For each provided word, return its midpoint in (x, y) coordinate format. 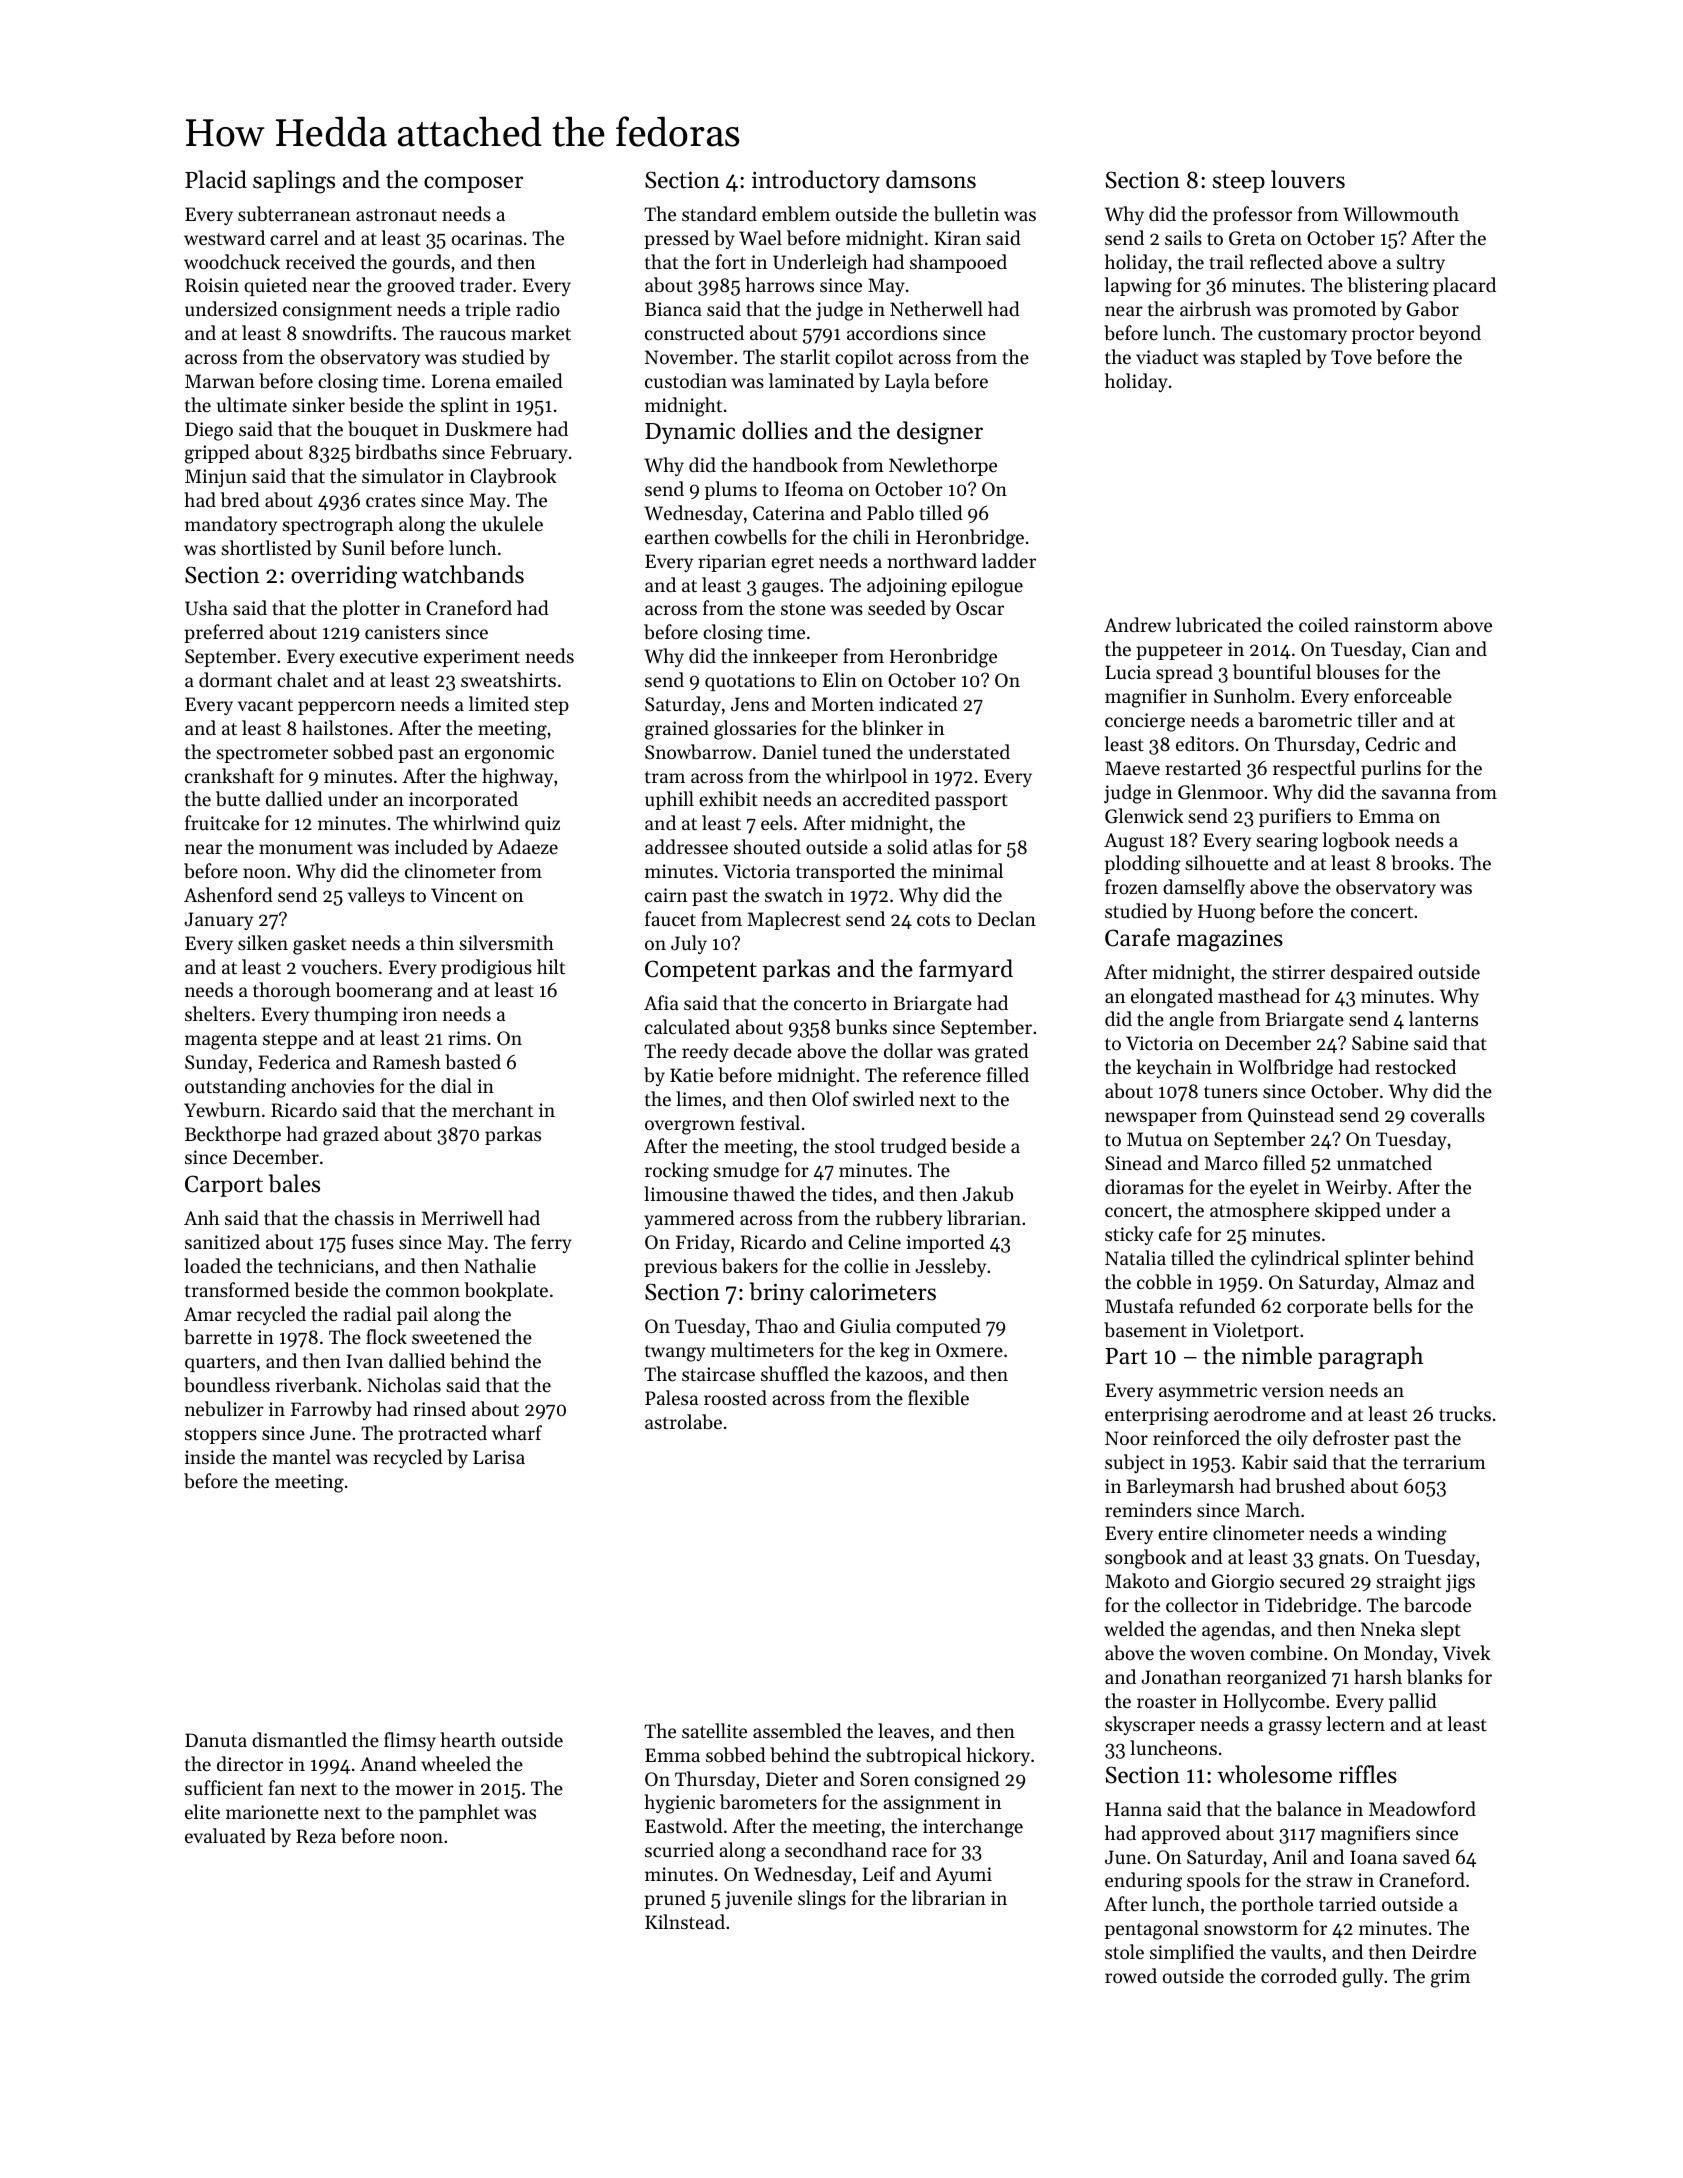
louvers (1308, 179)
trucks (1465, 1413)
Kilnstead (685, 1921)
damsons (931, 179)
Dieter (792, 1779)
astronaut (396, 215)
